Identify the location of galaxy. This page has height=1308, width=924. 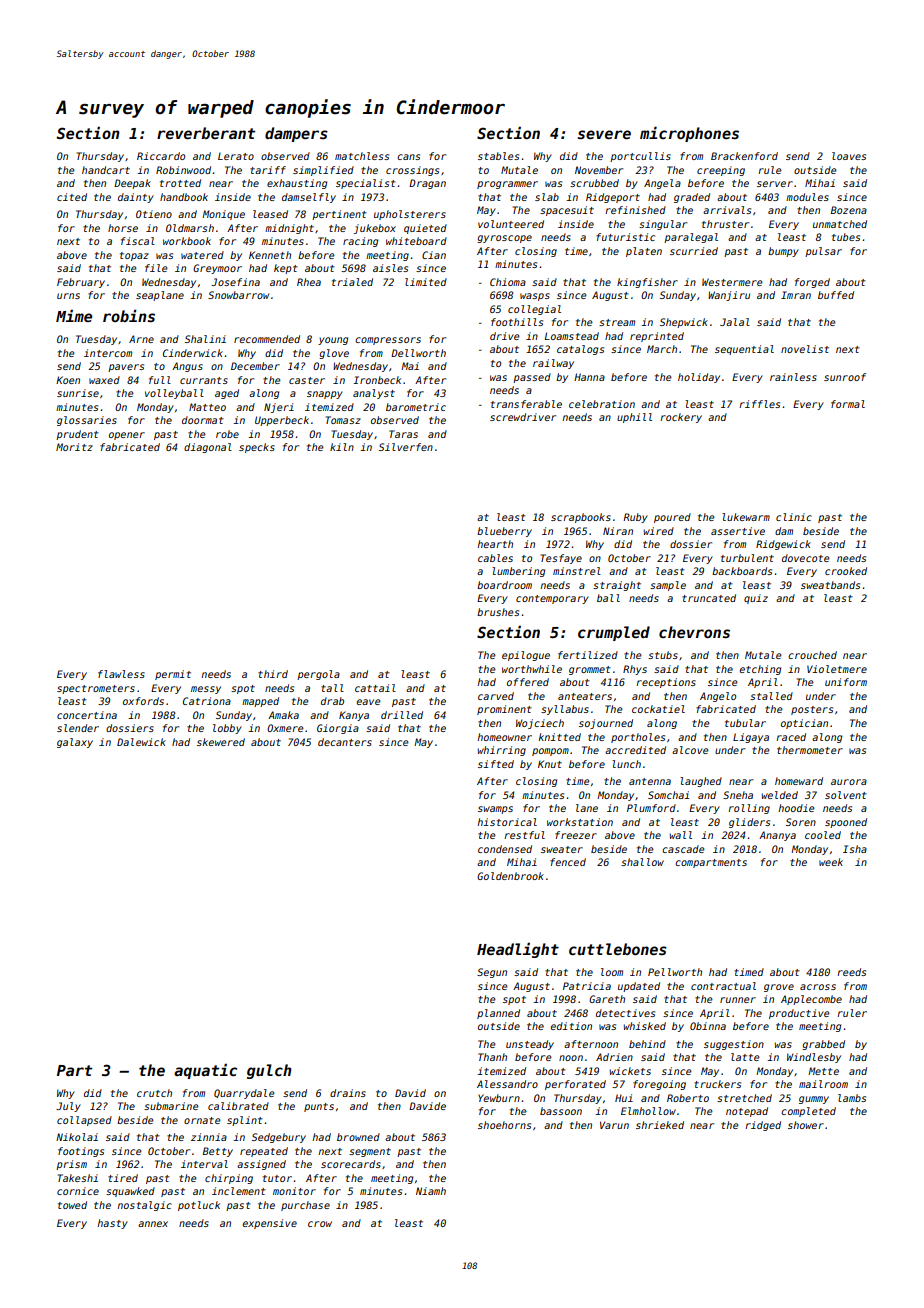
(75, 743).
